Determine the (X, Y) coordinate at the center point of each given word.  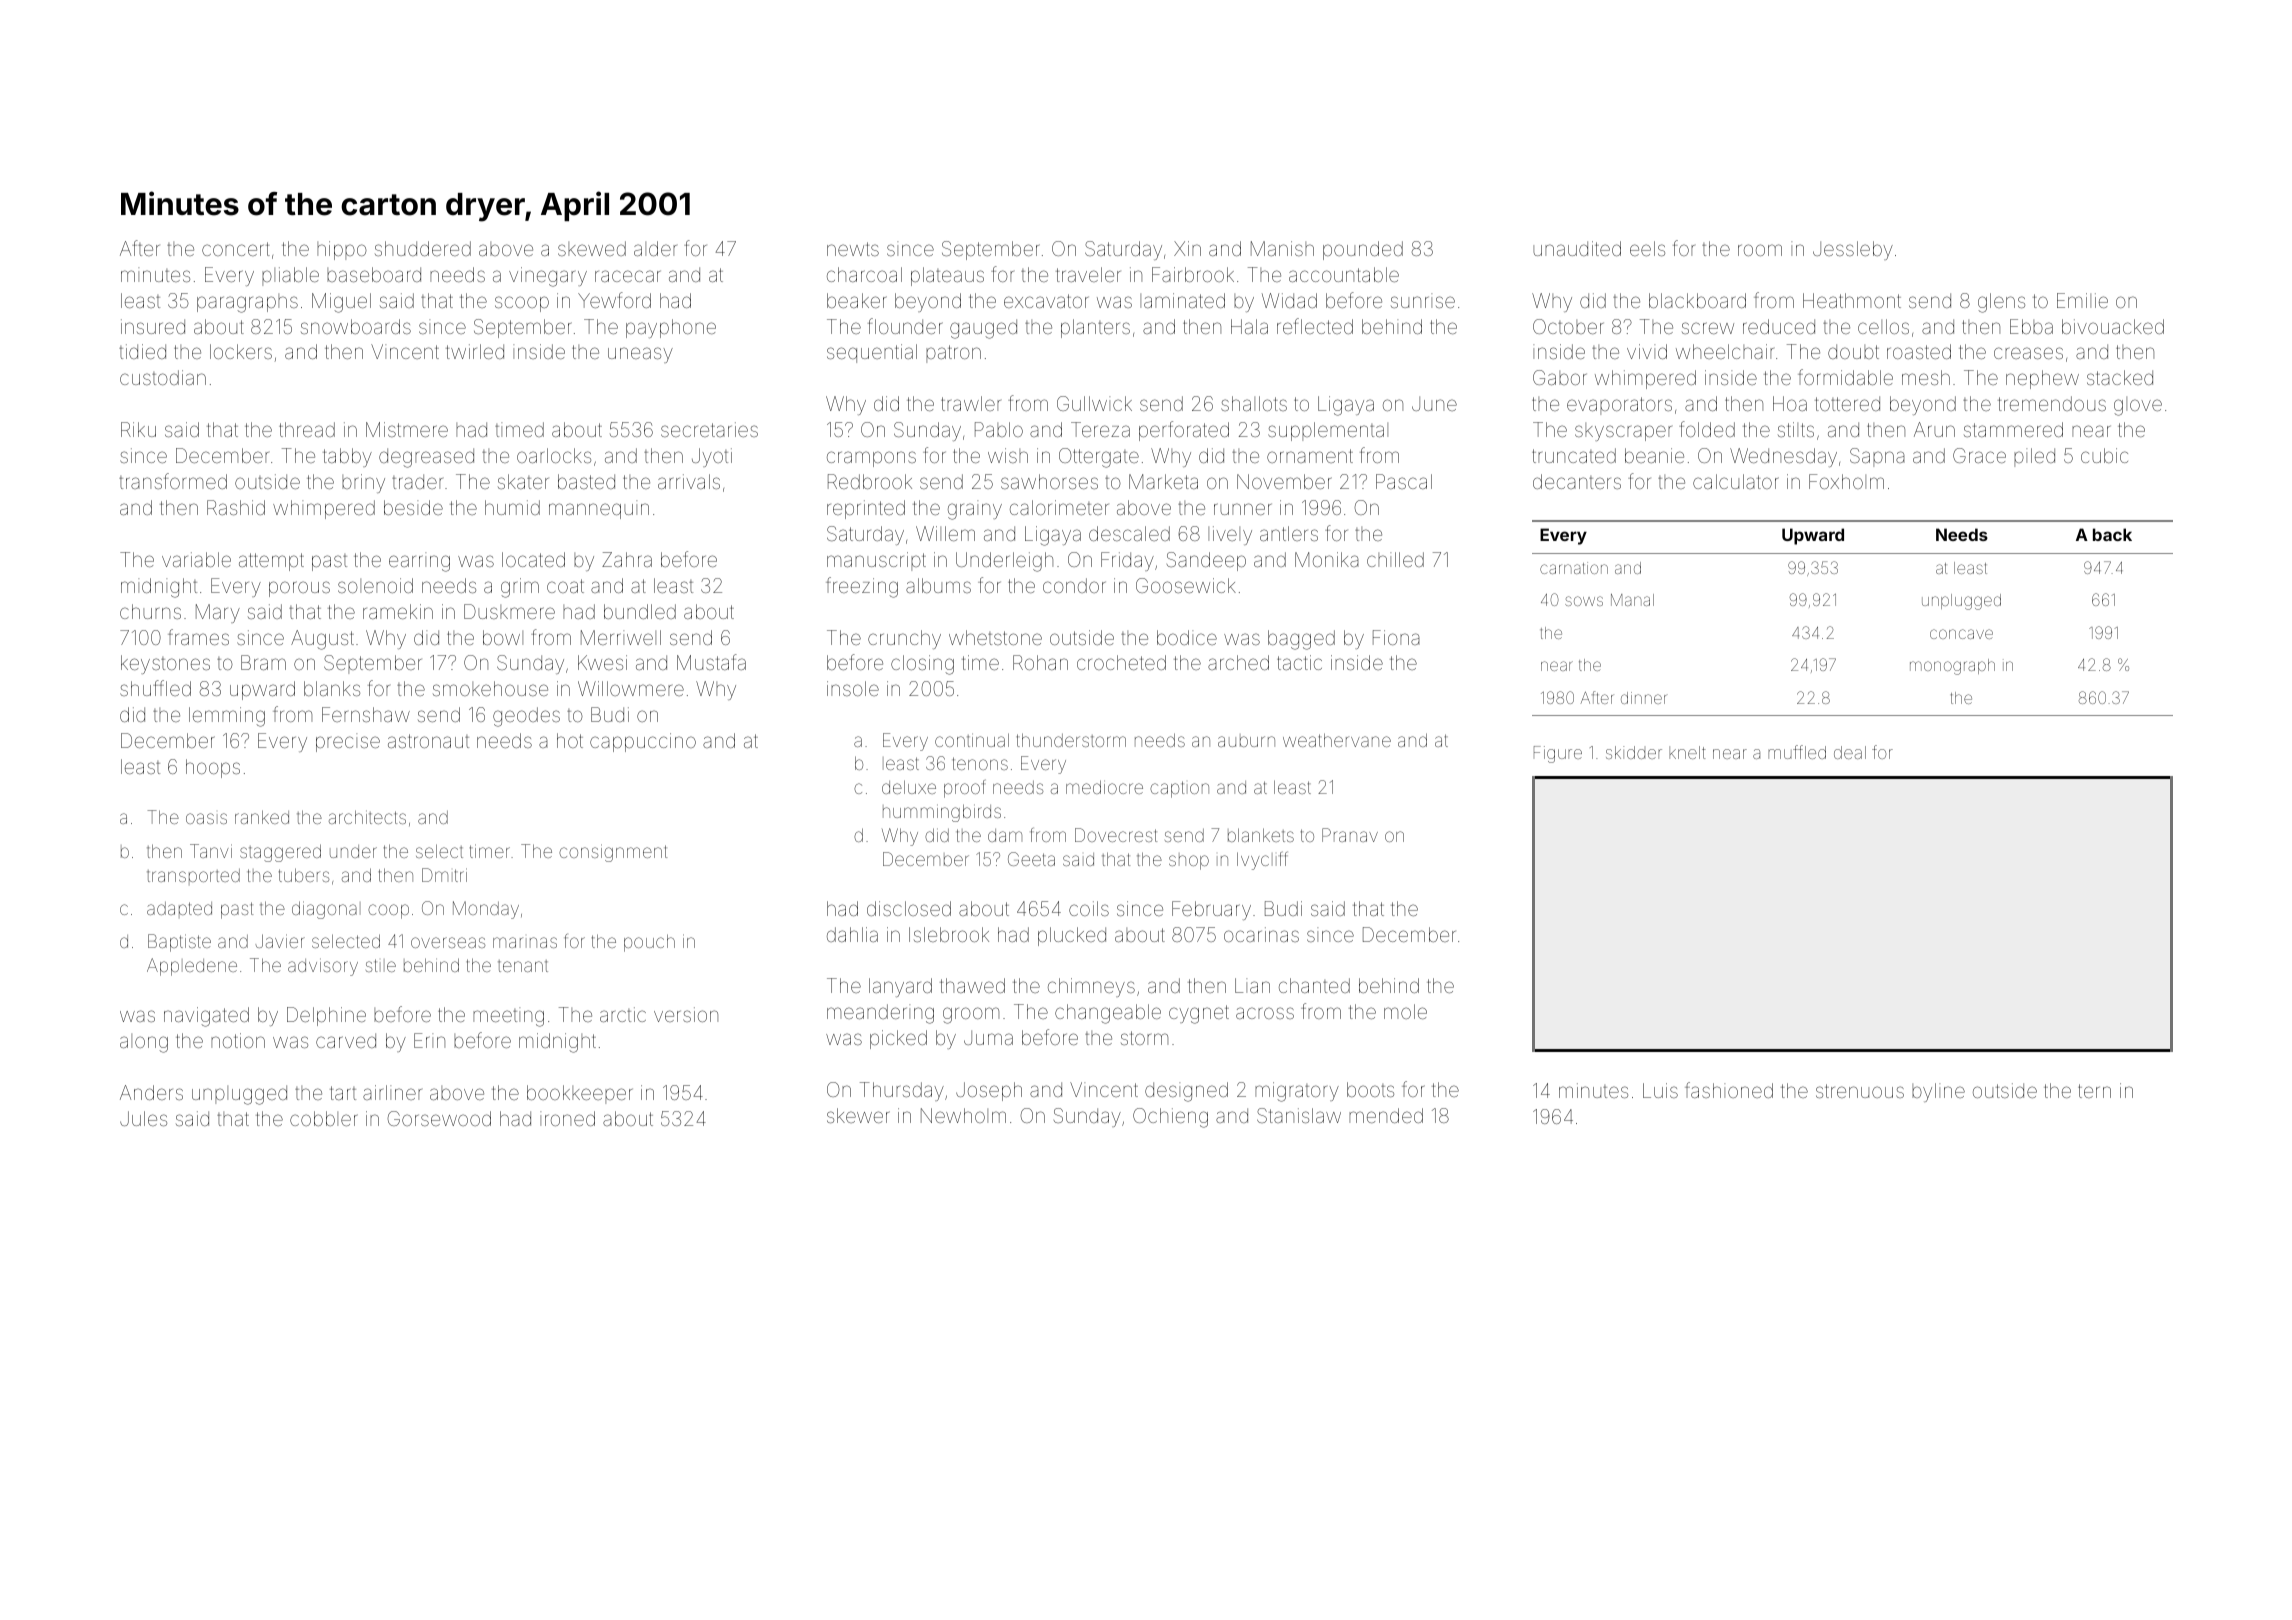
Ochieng (1170, 1118)
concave (1961, 634)
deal (1850, 752)
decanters (1577, 481)
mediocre (1104, 787)
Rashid (236, 507)
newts (853, 249)
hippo (342, 250)
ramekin (398, 611)
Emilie (2082, 300)
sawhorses (1049, 481)
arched (1238, 662)
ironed (567, 1118)
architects (367, 817)
